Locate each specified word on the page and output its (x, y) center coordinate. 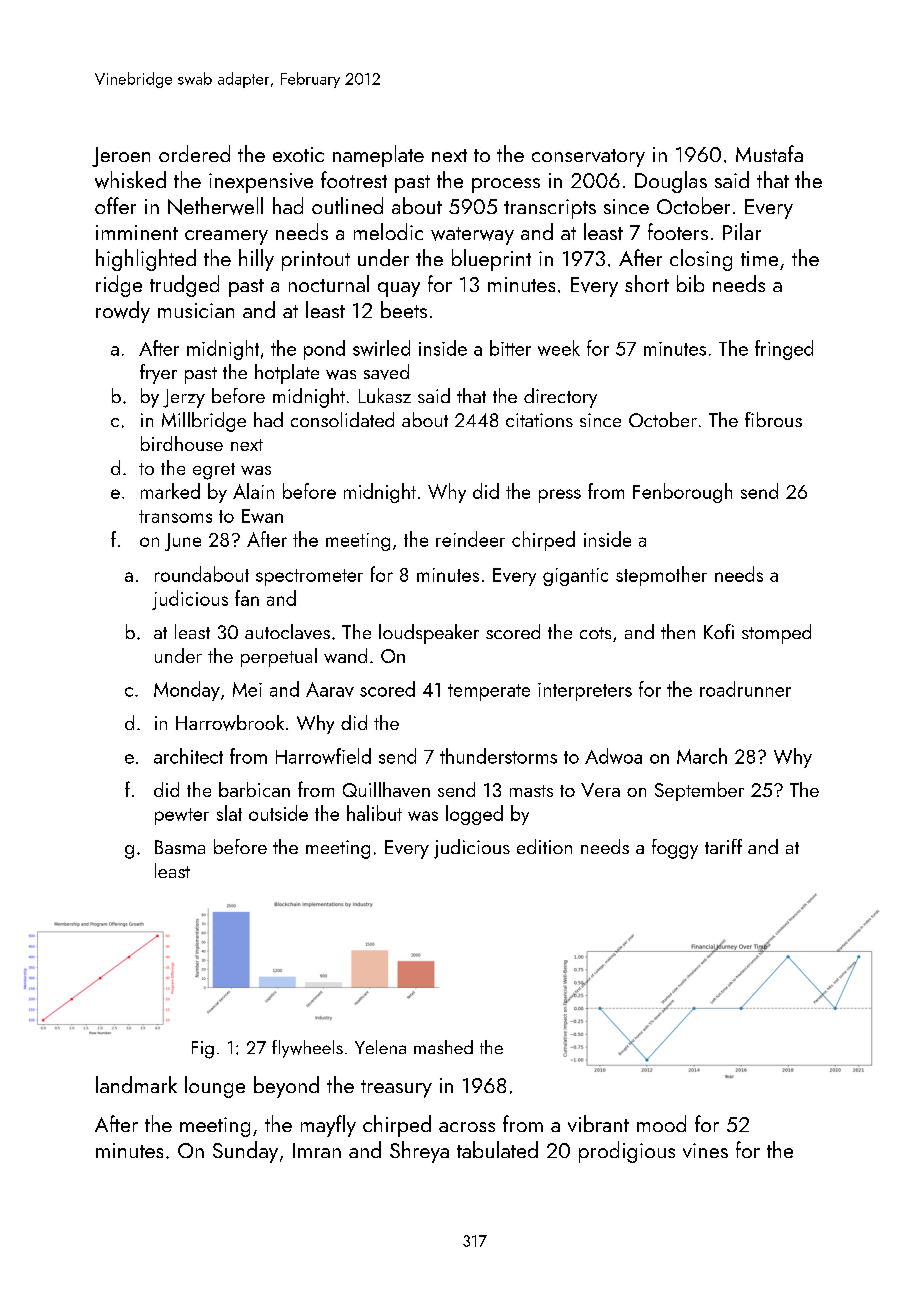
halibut (374, 813)
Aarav (330, 689)
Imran (317, 1150)
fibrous (773, 419)
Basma (180, 847)
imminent (137, 232)
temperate (489, 692)
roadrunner (745, 689)
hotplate (287, 374)
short (647, 283)
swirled (381, 348)
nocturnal (329, 283)
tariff (723, 846)
